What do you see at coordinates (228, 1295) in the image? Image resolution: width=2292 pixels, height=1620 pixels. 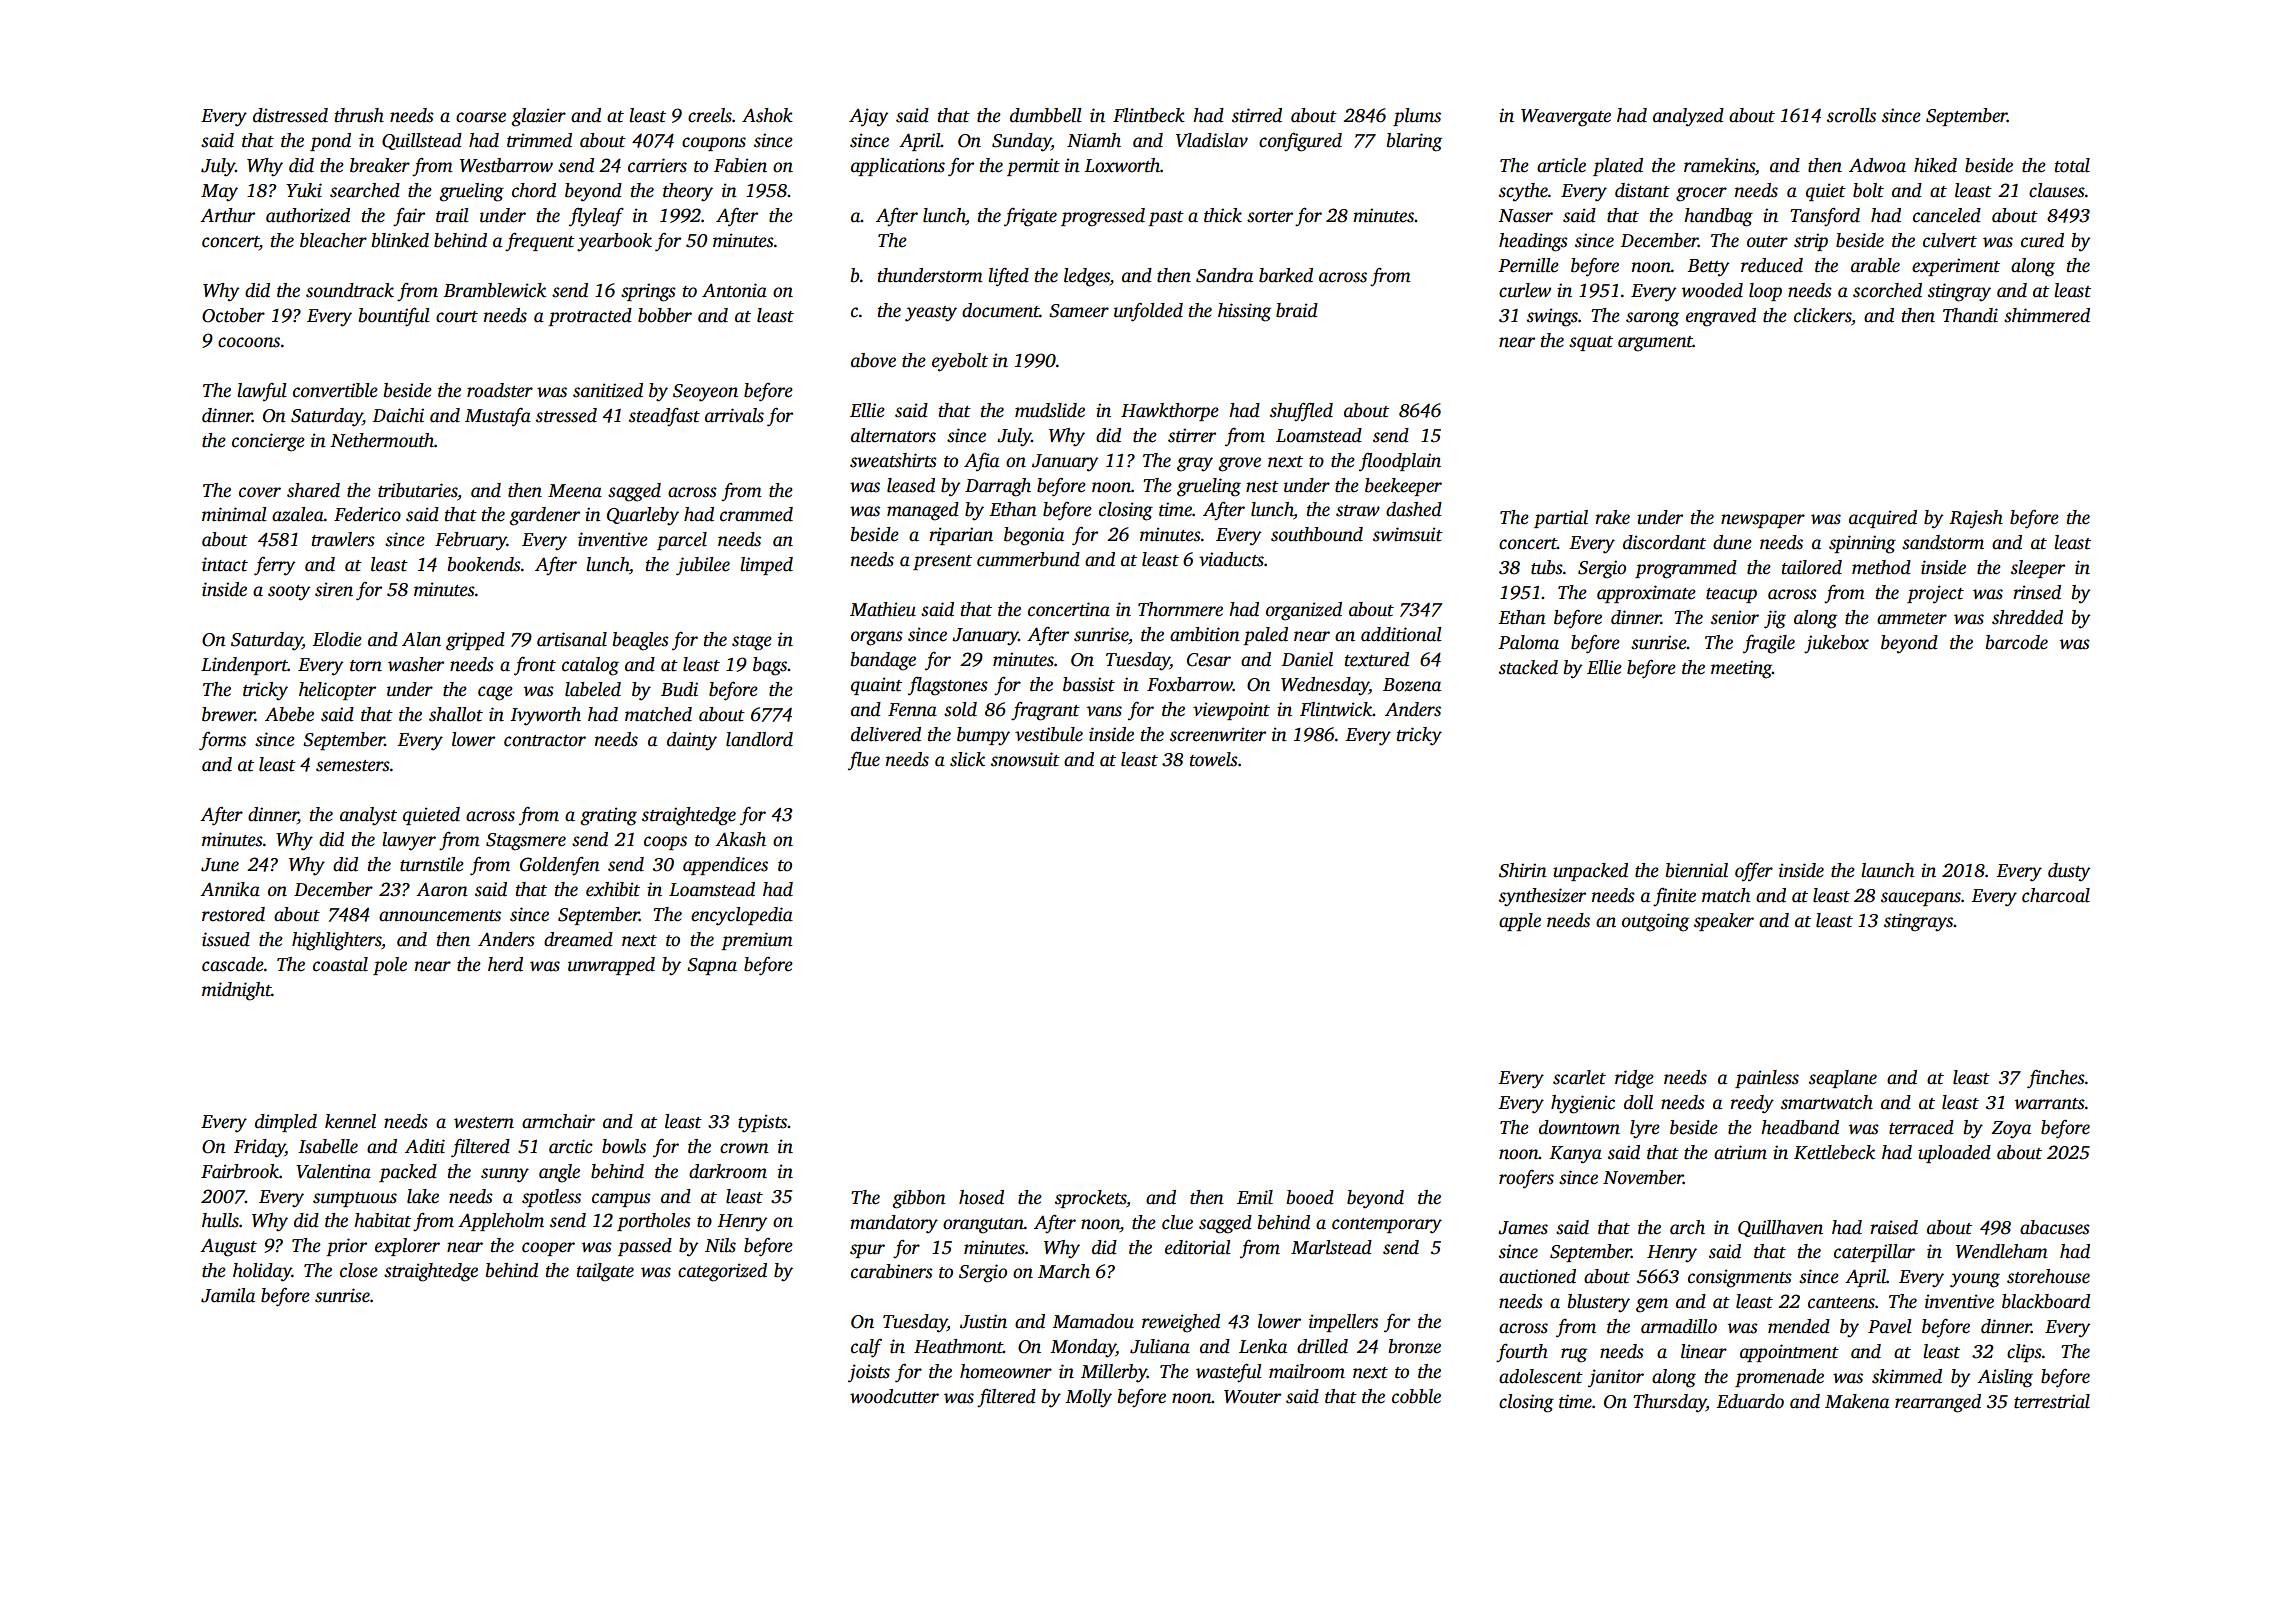 I see `Jamila` at bounding box center [228, 1295].
